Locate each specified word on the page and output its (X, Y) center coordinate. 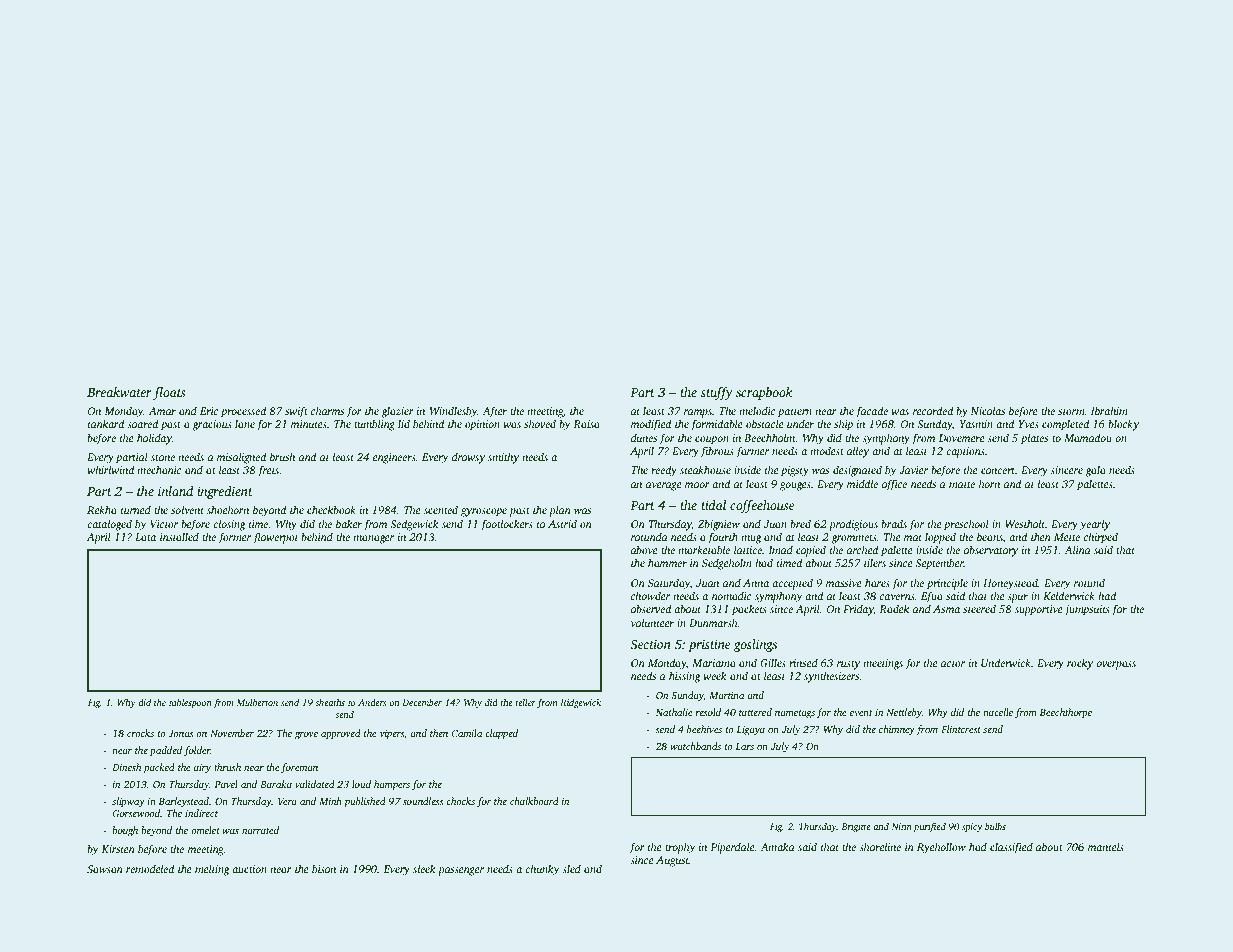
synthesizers (831, 677)
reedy (664, 471)
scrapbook (764, 393)
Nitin (902, 826)
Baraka (276, 784)
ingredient (225, 492)
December (422, 702)
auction (249, 869)
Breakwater (119, 392)
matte (962, 484)
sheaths (330, 702)
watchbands (695, 746)
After (494, 412)
